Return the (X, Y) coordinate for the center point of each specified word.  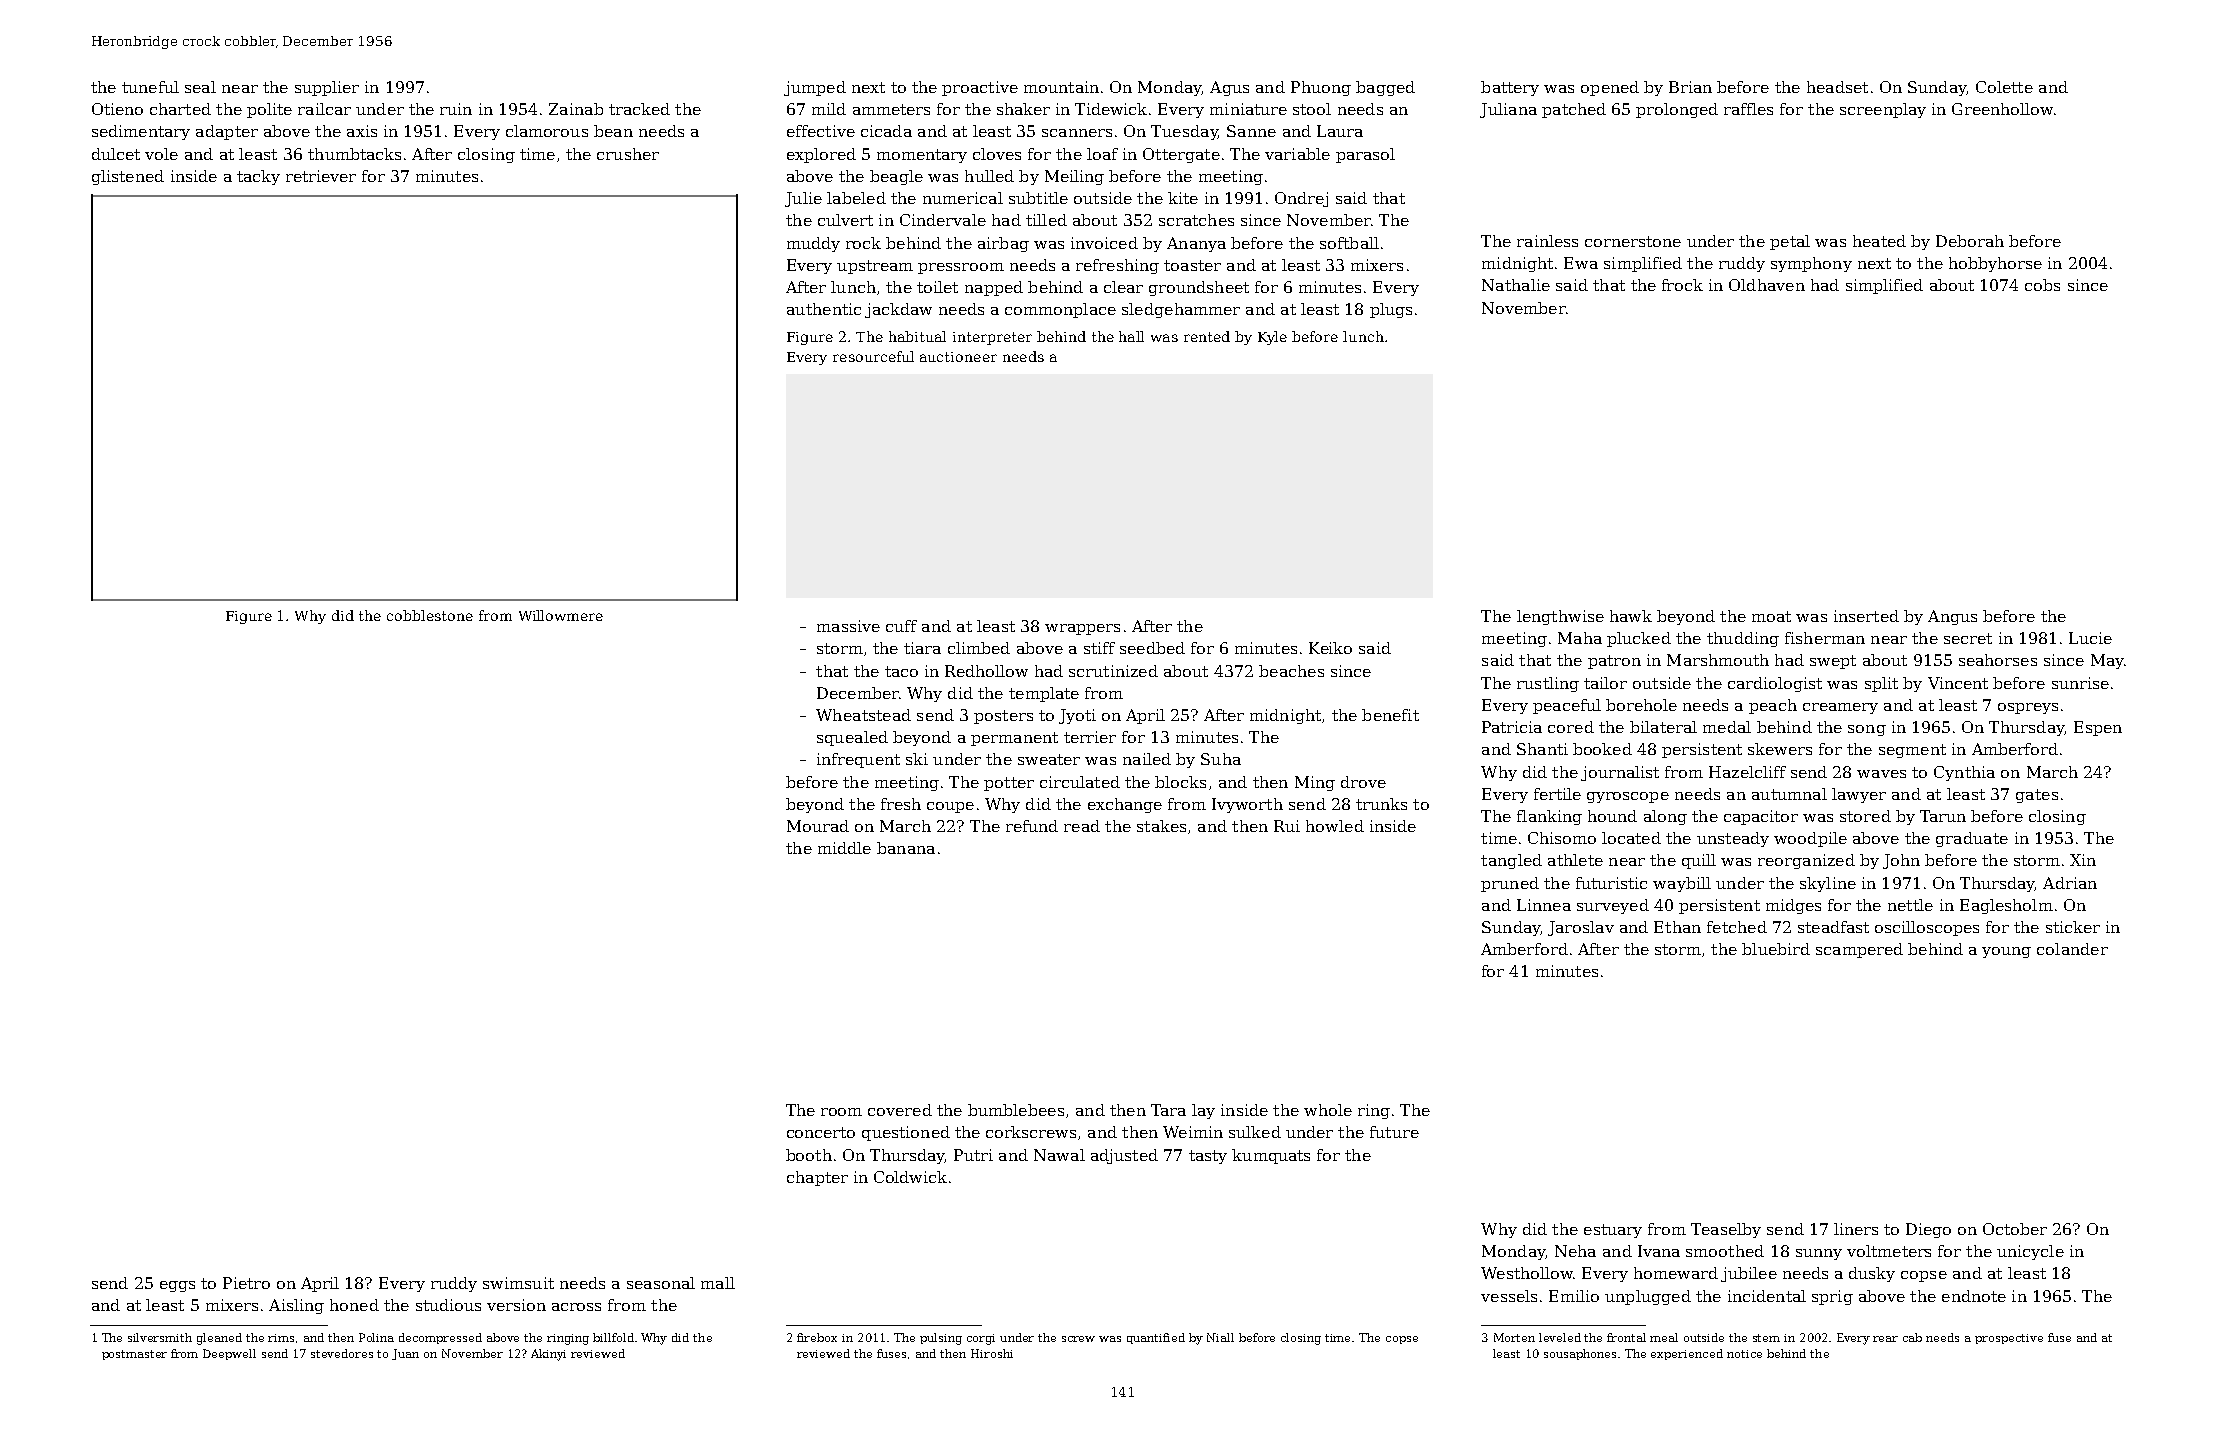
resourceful (873, 356)
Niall (1220, 1337)
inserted (1866, 616)
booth (809, 1155)
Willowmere (561, 615)
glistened (128, 177)
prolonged (1677, 110)
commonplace (1060, 310)
